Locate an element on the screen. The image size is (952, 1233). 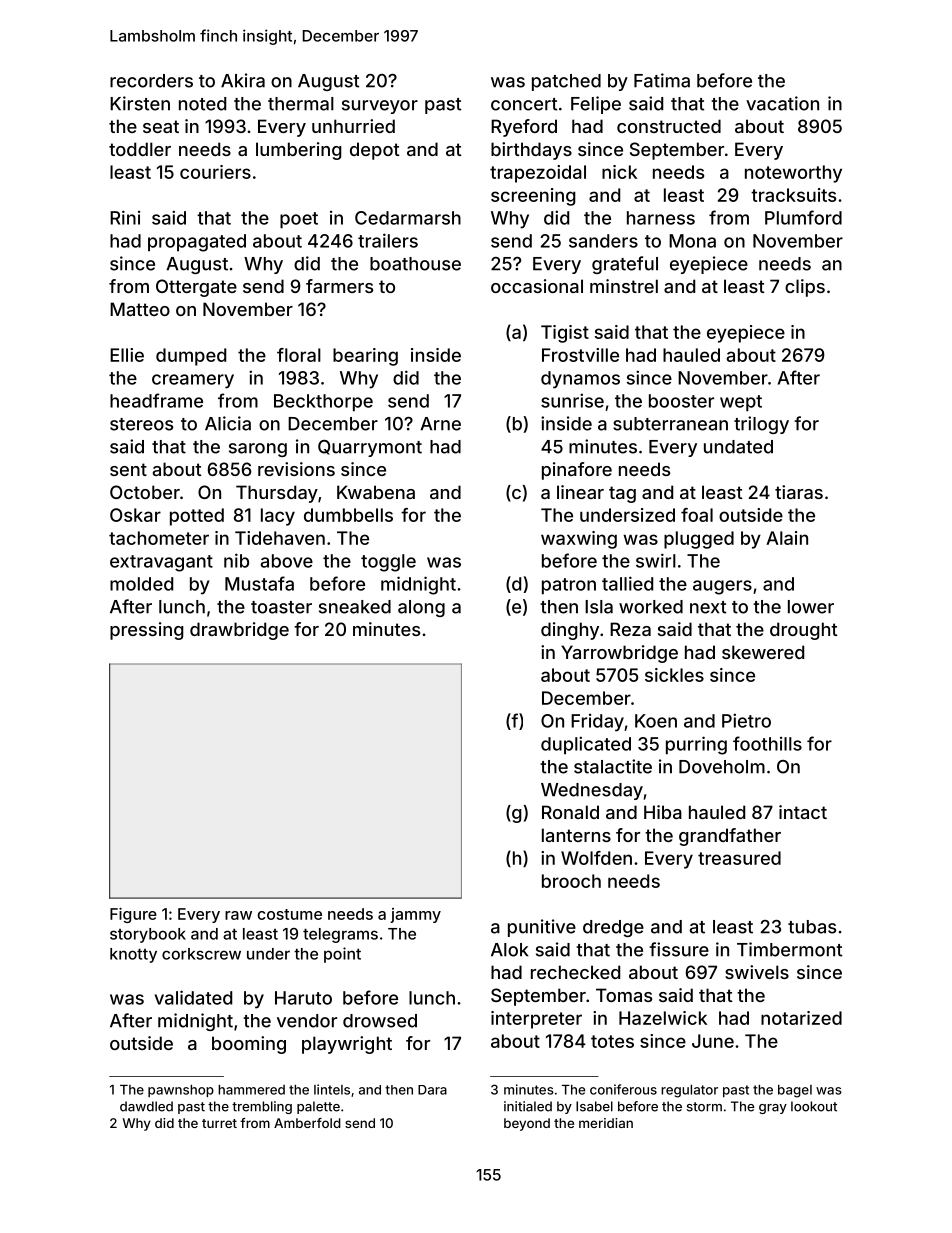
Fatima is located at coordinates (662, 80).
